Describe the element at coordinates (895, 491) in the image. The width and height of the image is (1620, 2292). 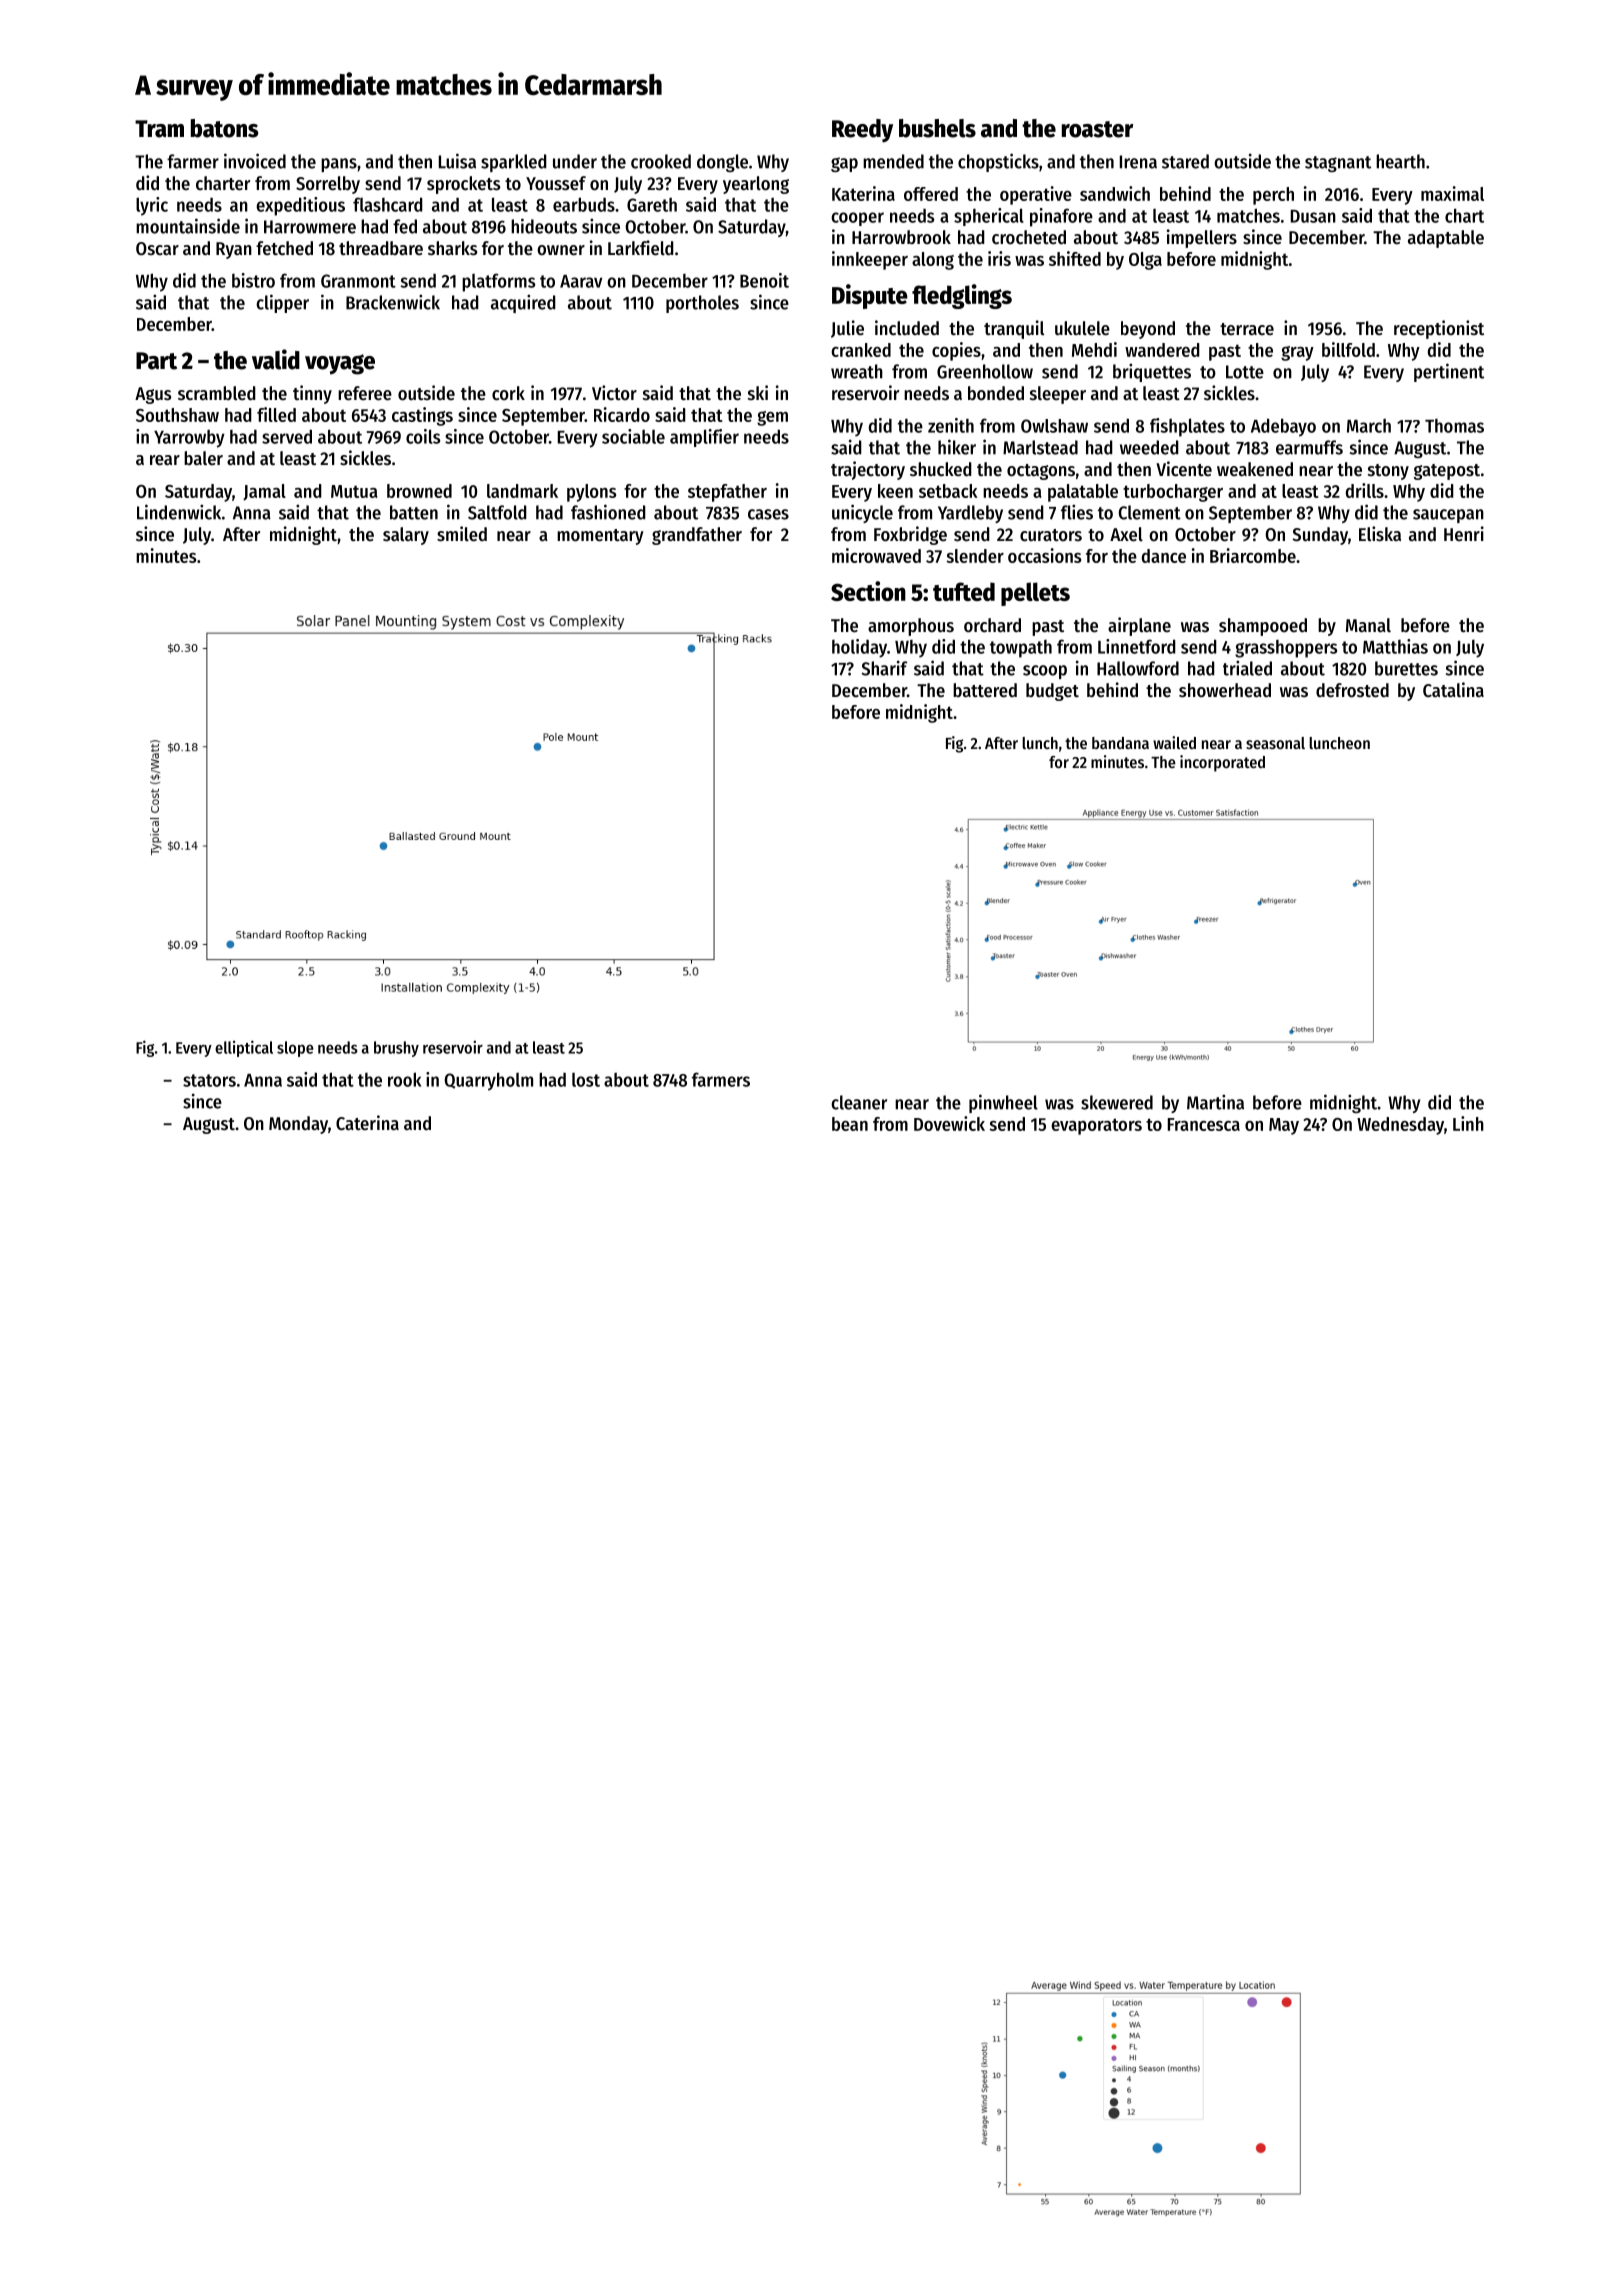
I see `keen` at that location.
